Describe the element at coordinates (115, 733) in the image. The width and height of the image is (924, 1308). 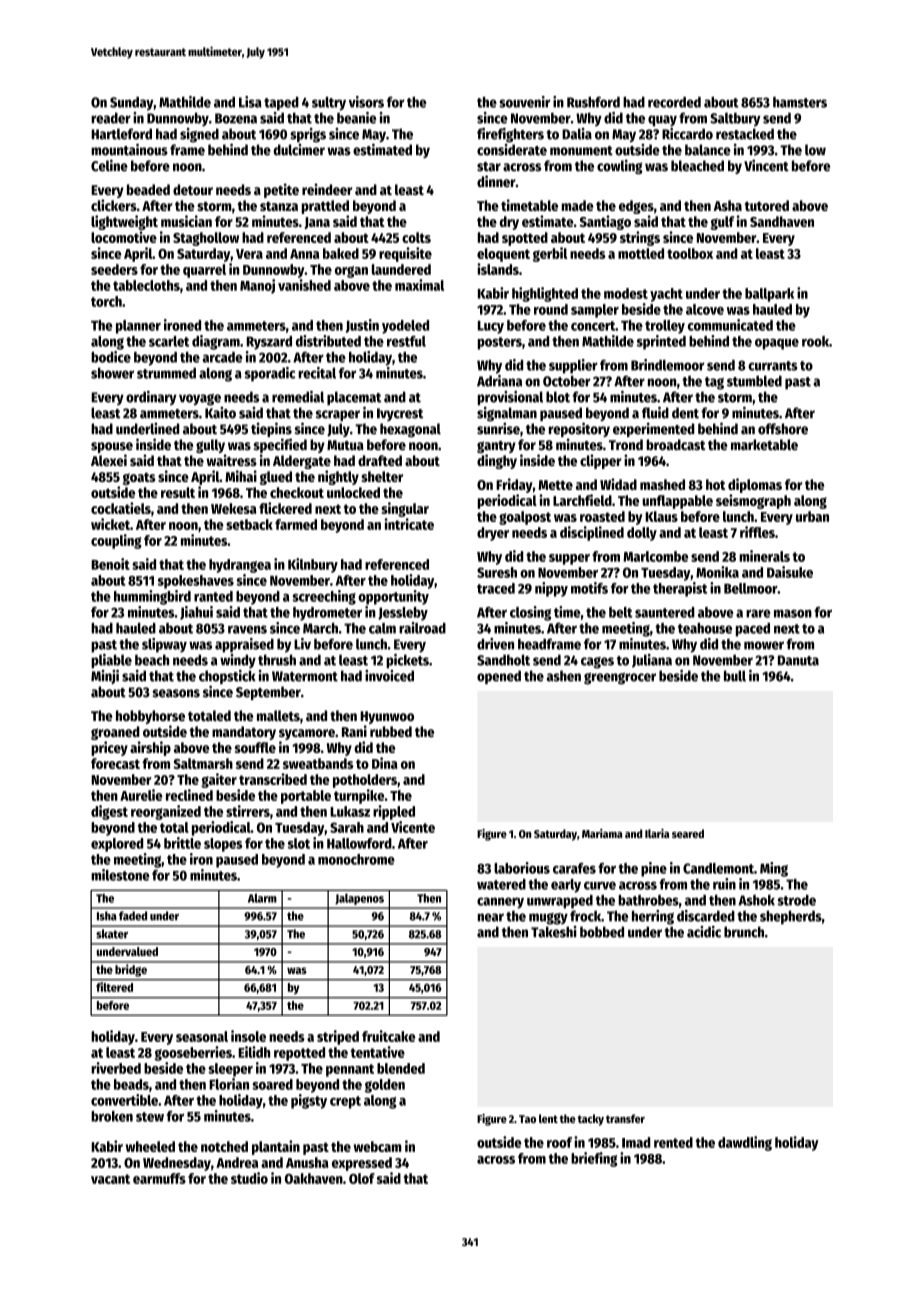
I see `groaned` at that location.
